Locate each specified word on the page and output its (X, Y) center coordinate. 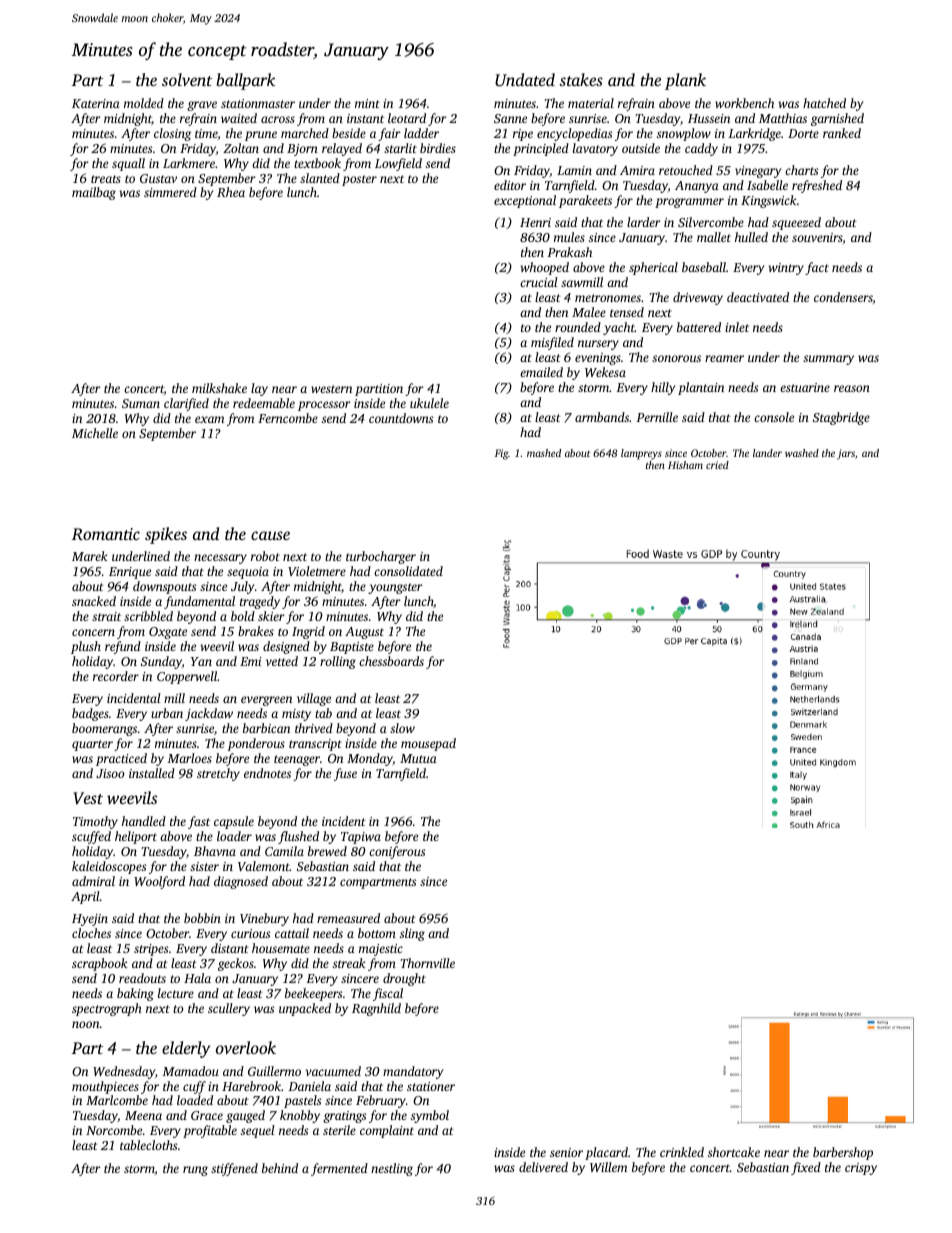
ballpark (245, 81)
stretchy (218, 774)
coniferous (397, 852)
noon (86, 1024)
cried (717, 465)
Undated (525, 80)
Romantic (106, 534)
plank (685, 81)
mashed (544, 453)
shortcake (734, 1152)
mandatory (413, 1072)
